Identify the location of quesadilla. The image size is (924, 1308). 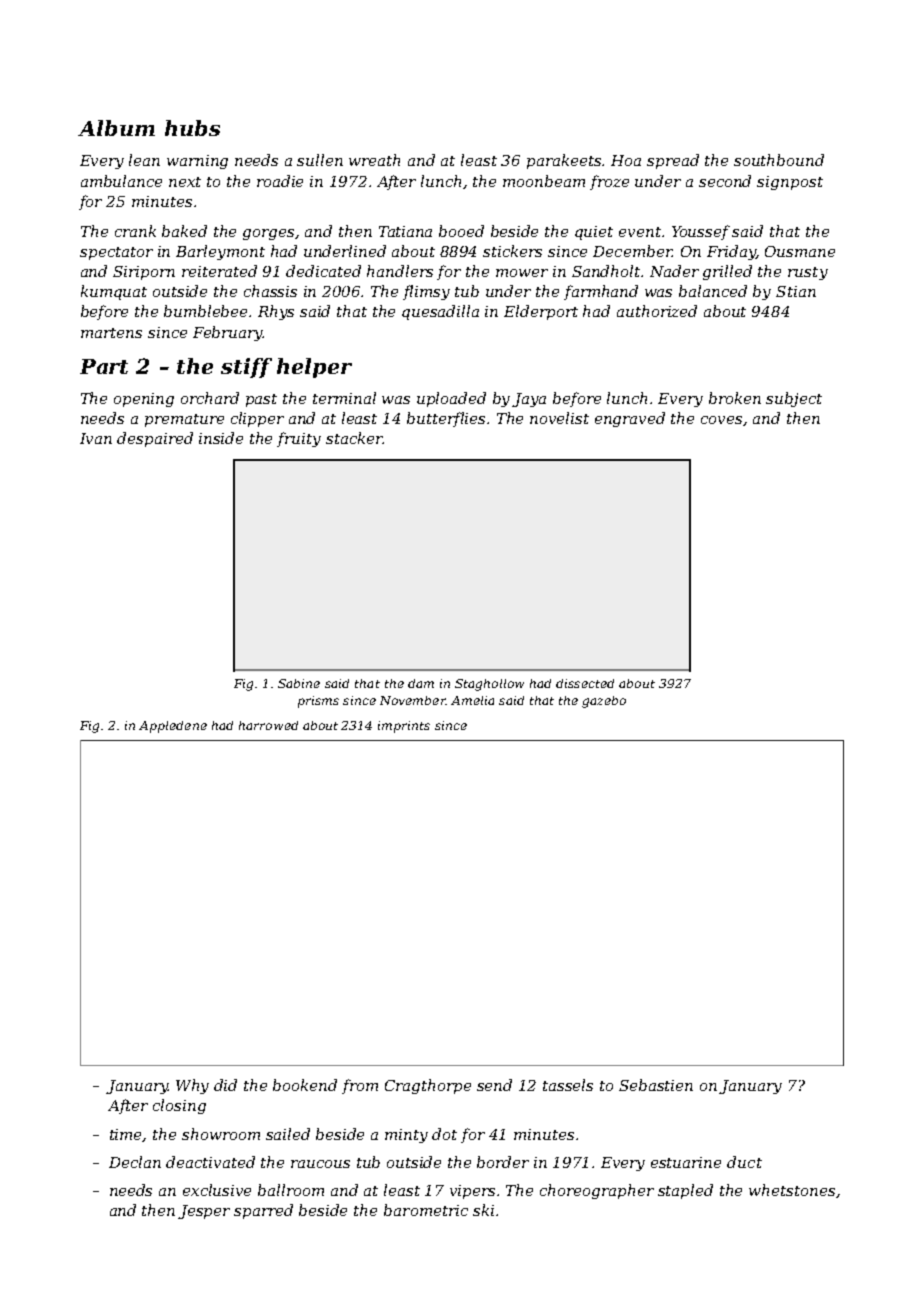
(440, 312).
